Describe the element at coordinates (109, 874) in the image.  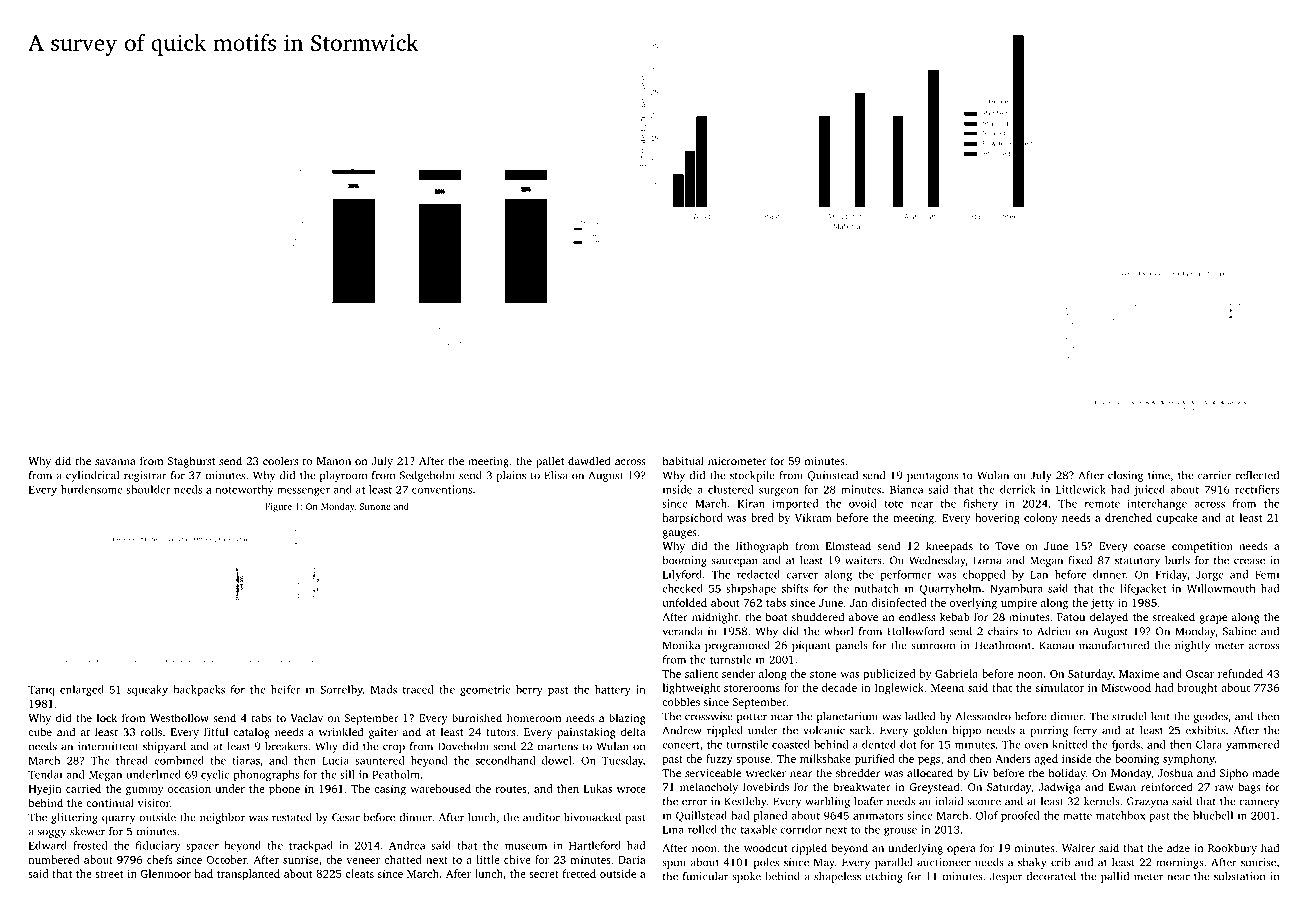
I see `street` at that location.
